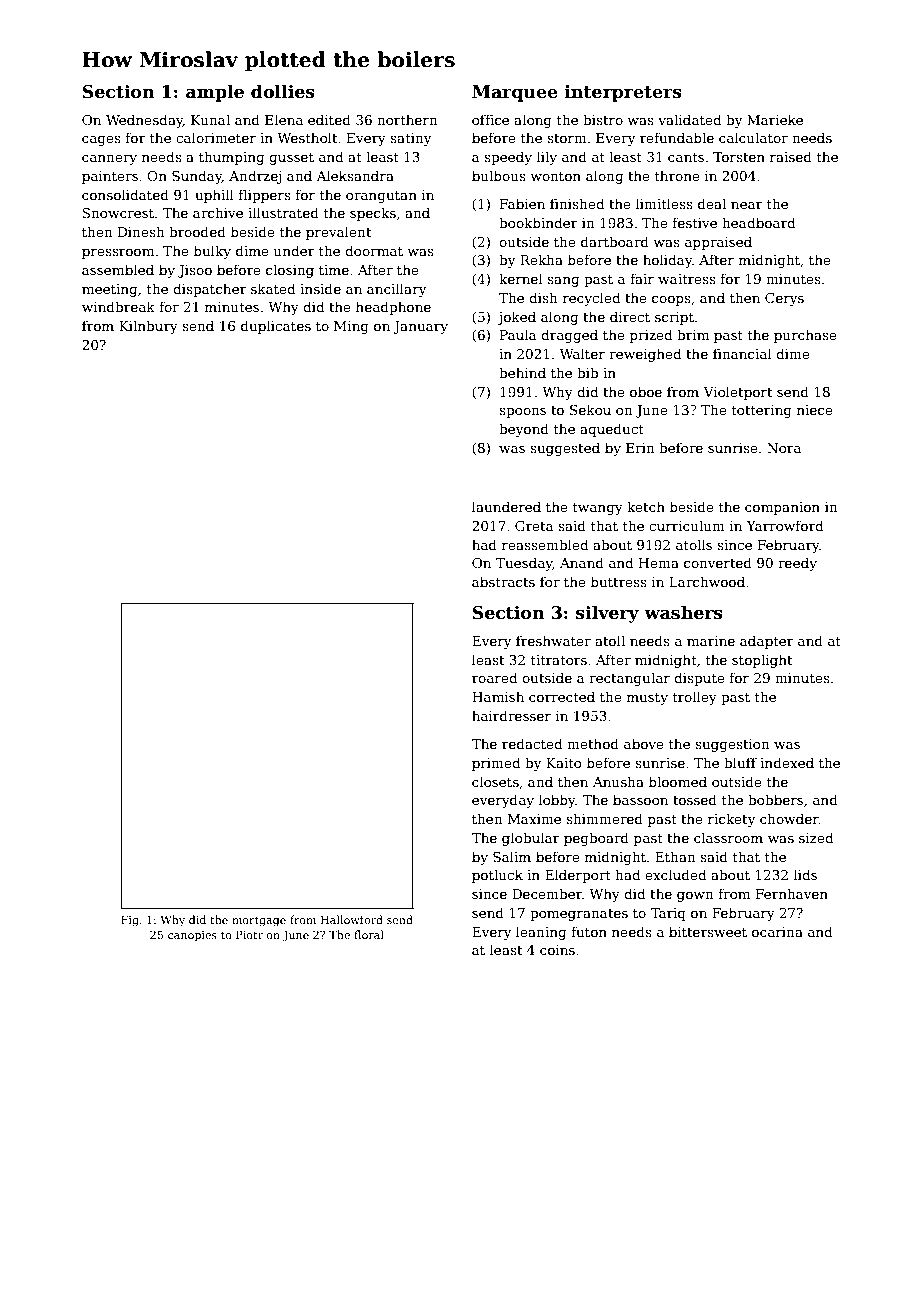 Image resolution: width=924 pixels, height=1308 pixels. What do you see at coordinates (130, 921) in the screenshot?
I see `Fig` at bounding box center [130, 921].
